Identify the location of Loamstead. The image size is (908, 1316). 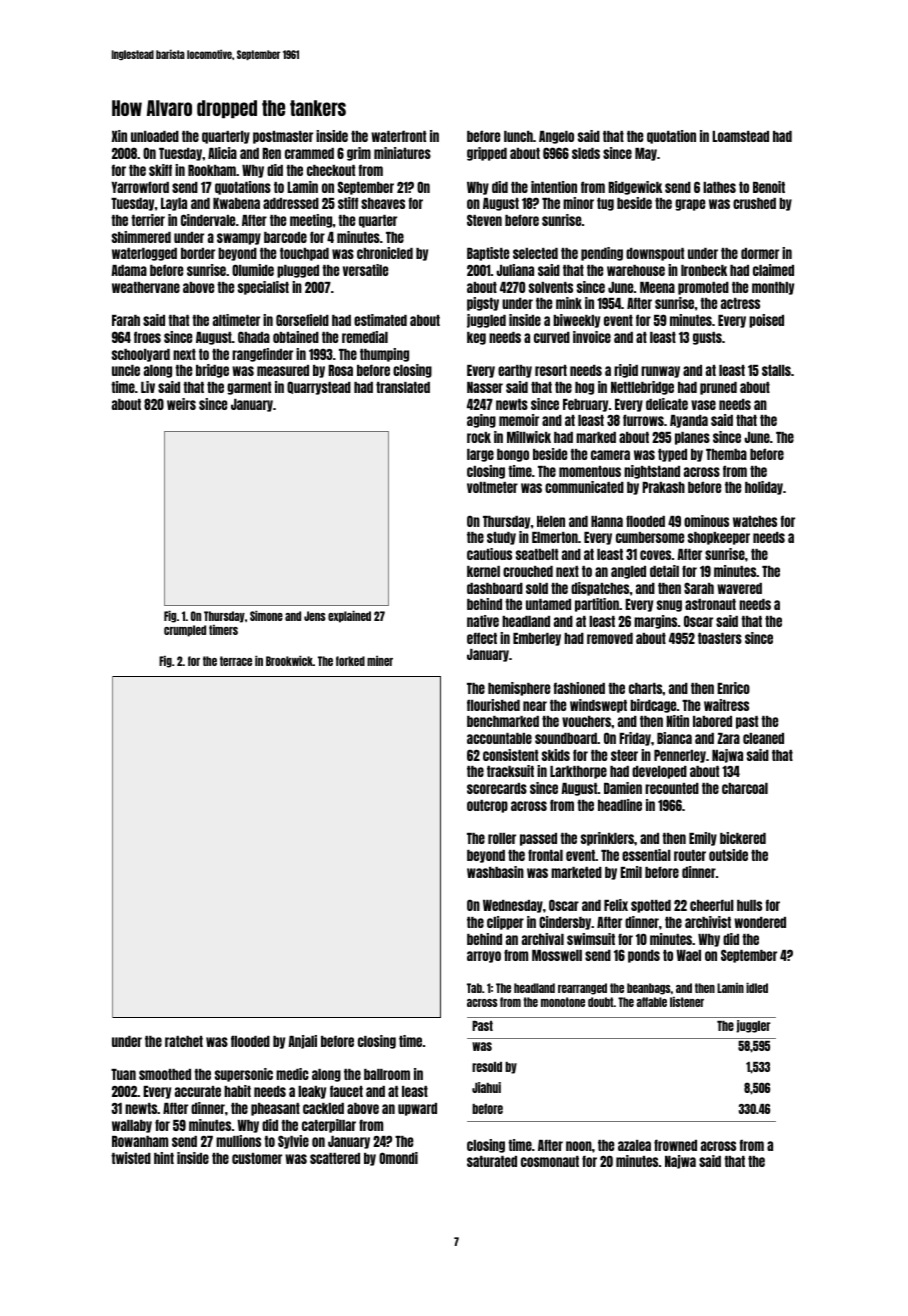
(740, 136).
